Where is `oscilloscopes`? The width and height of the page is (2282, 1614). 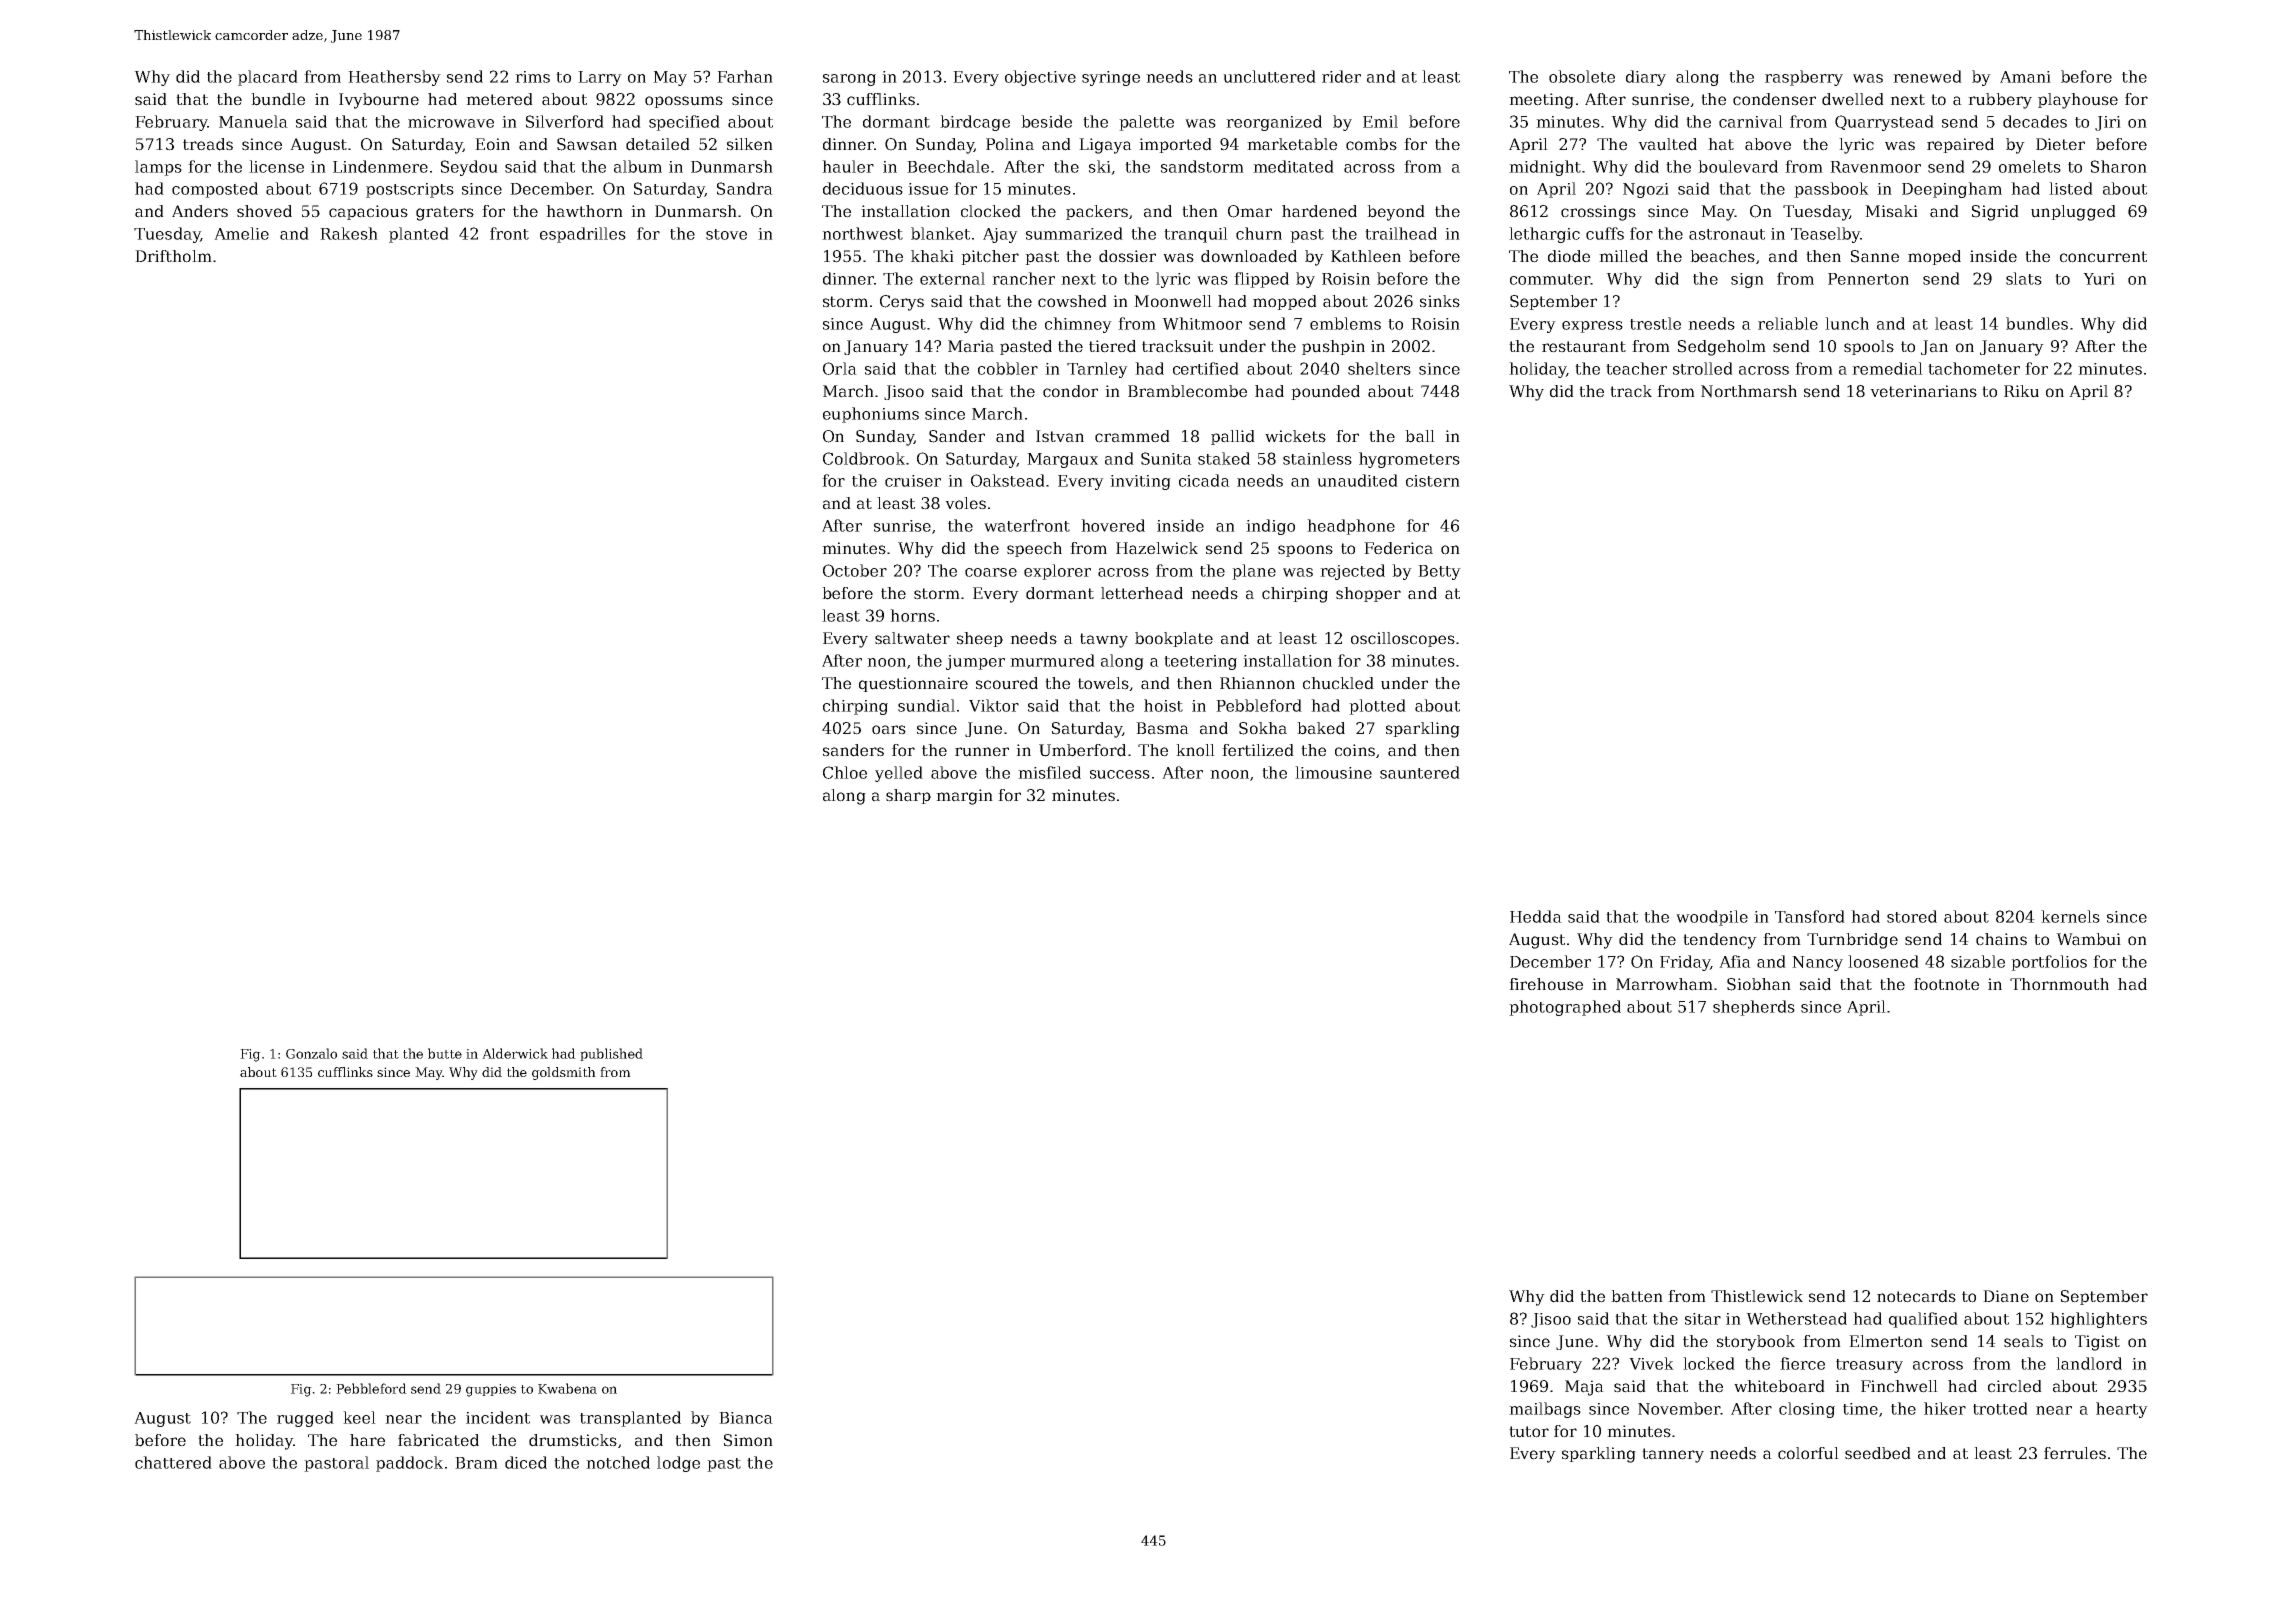
oscilloscopes is located at coordinates (1403, 639).
